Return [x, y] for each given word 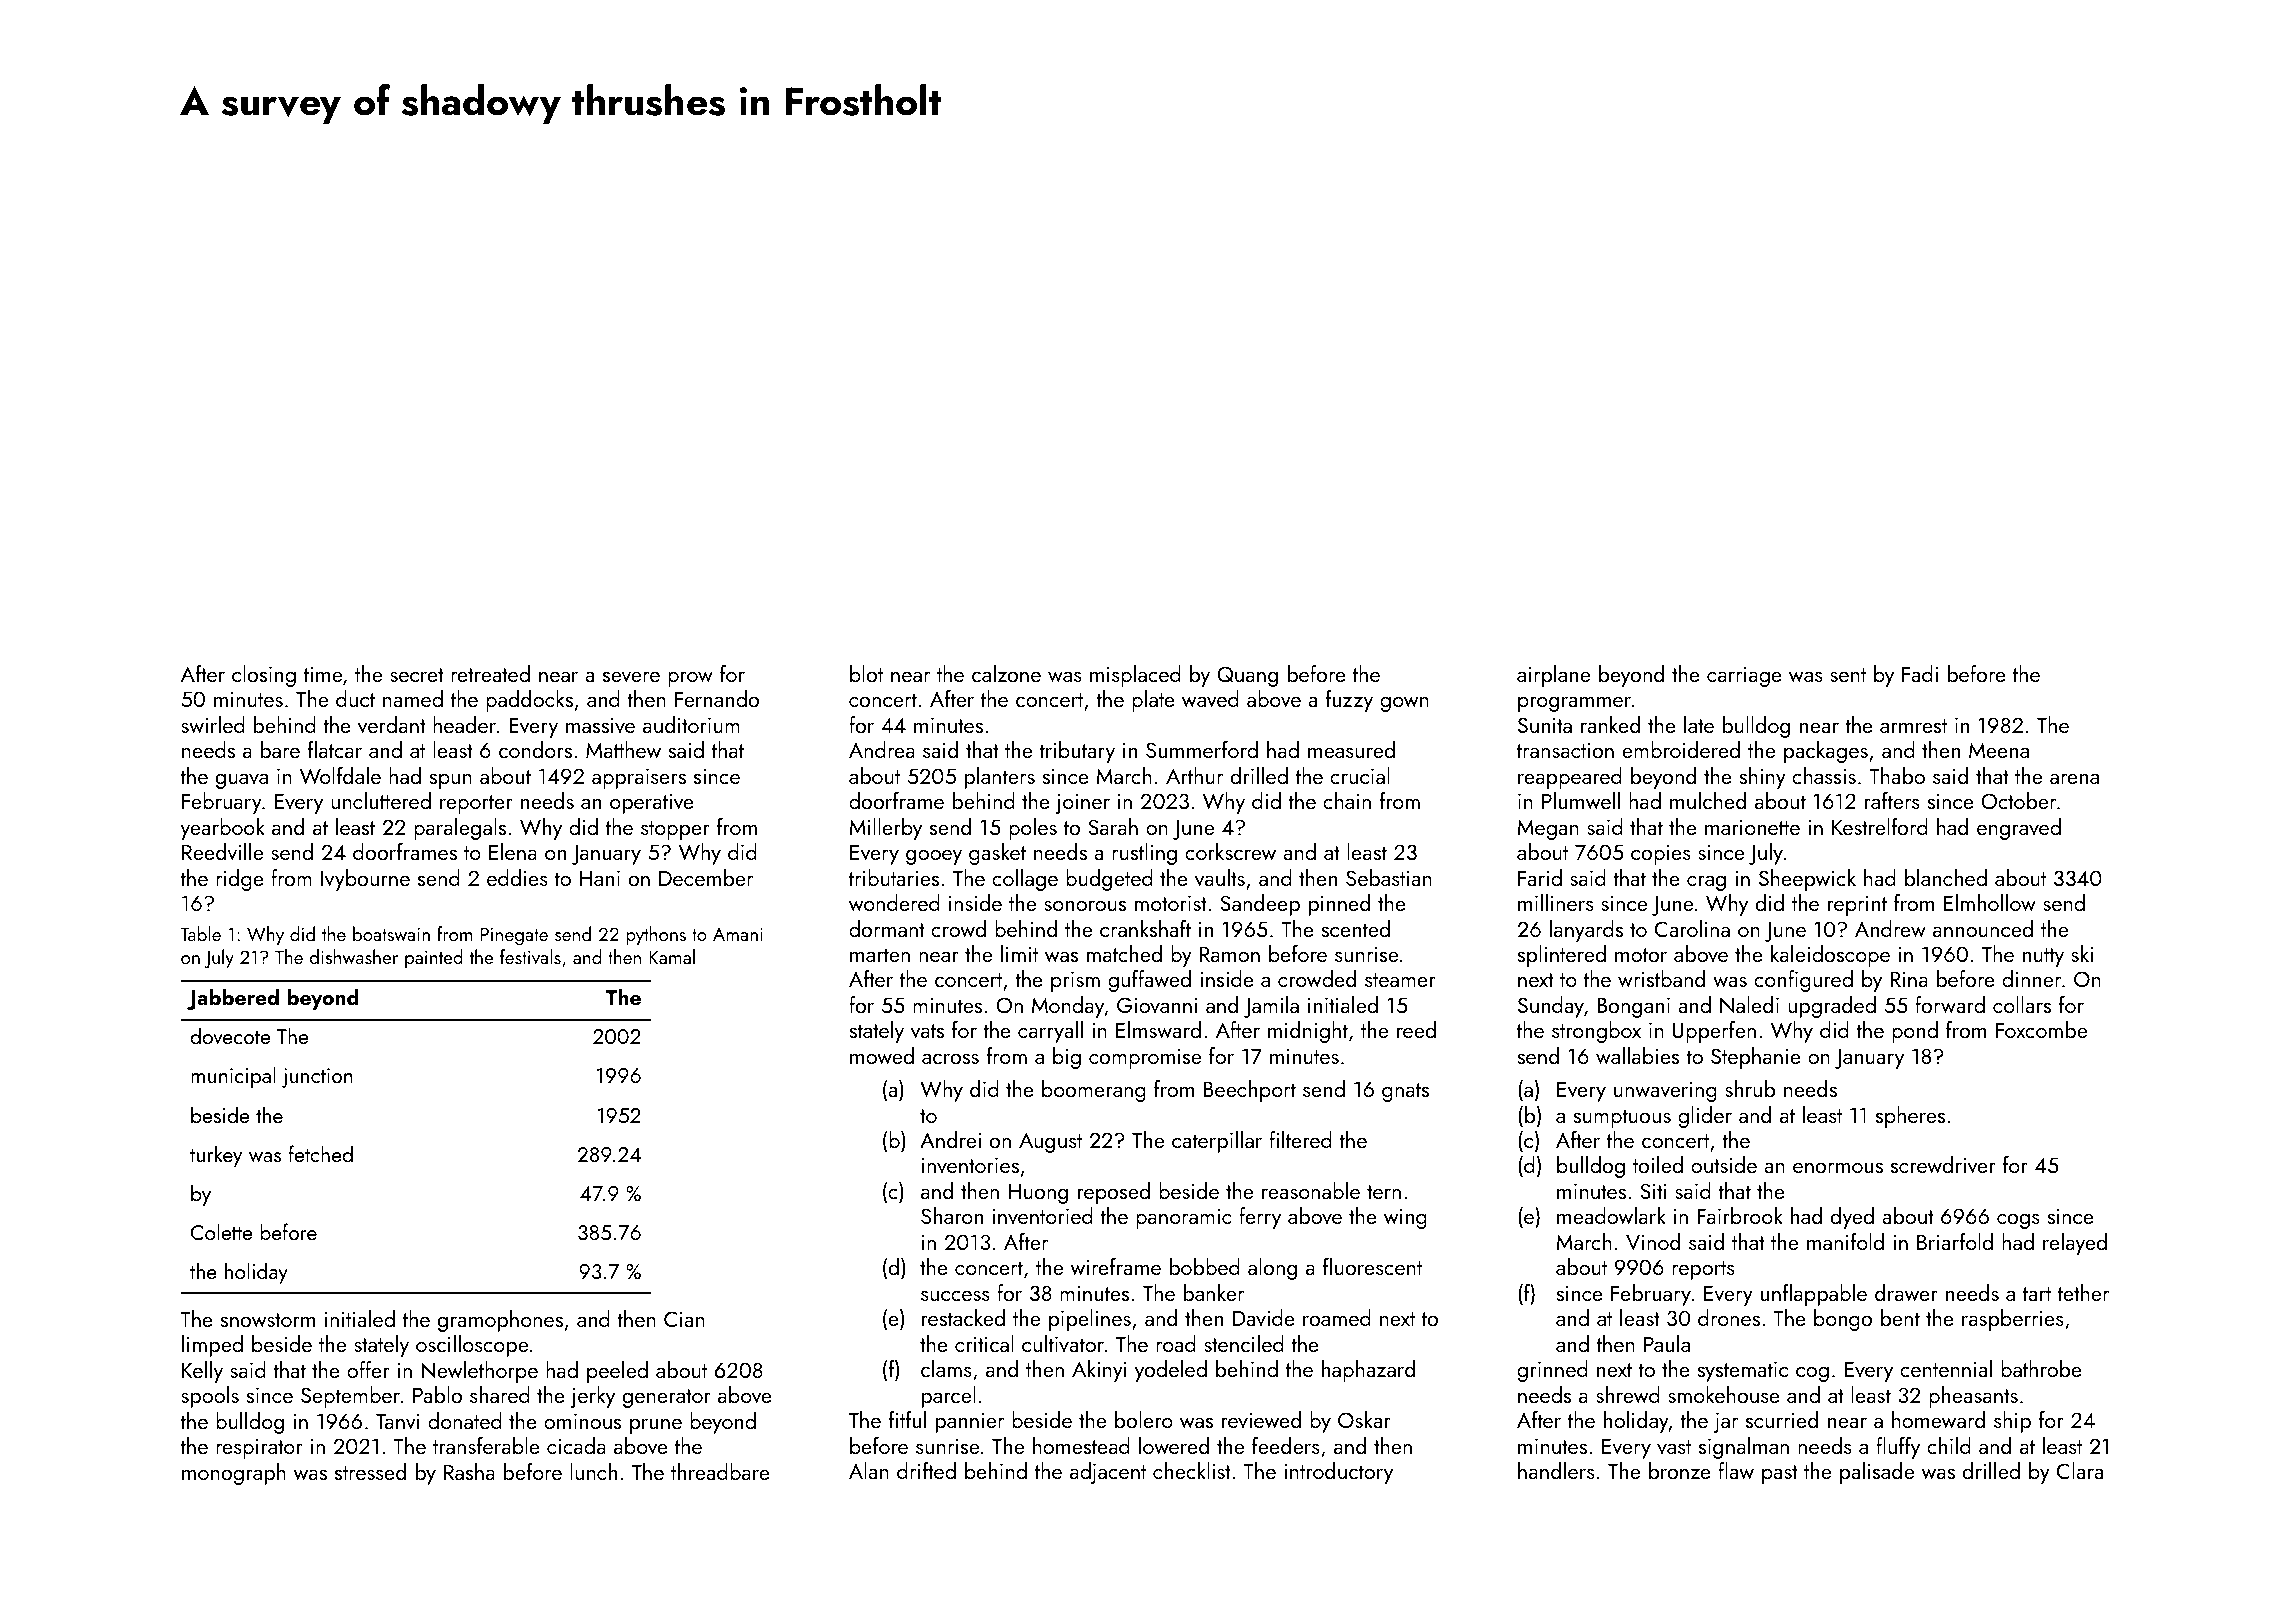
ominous [582, 1421]
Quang [1247, 676]
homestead [1081, 1445]
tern [1384, 1192]
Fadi [1920, 673]
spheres [1910, 1117]
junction [317, 1078]
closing [264, 676]
